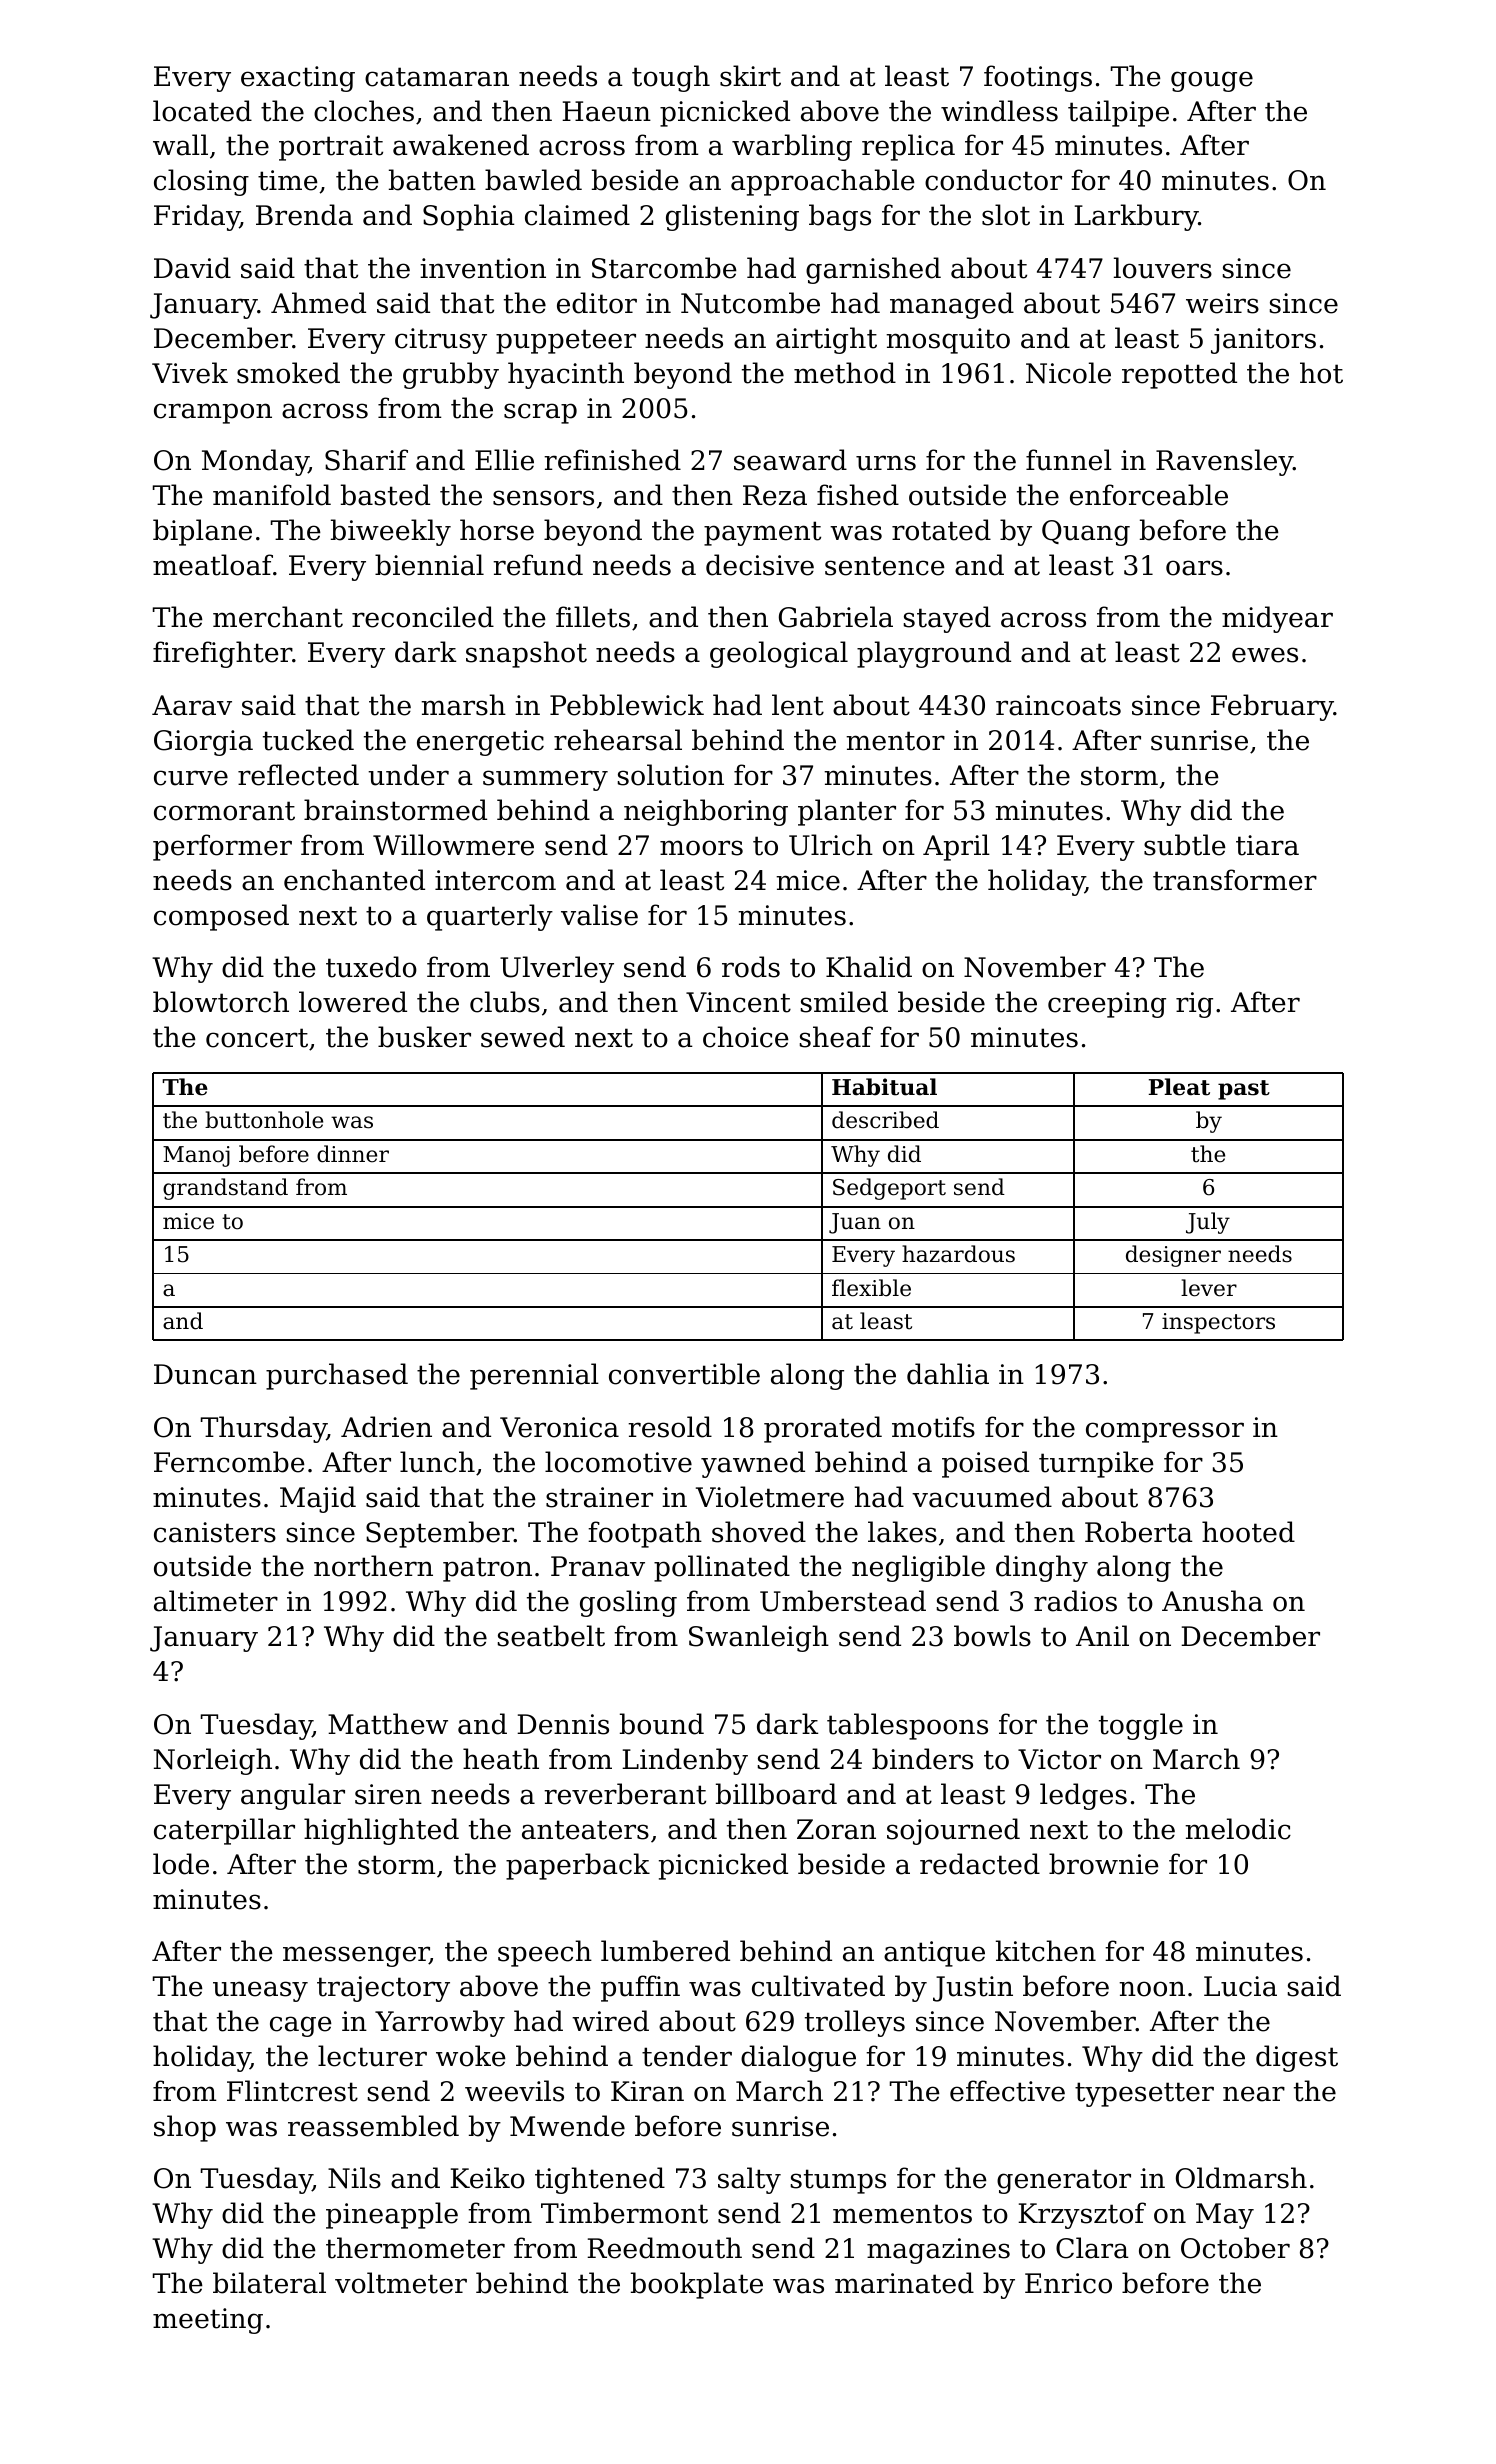  Describe the element at coordinates (664, 268) in the document. I see `Starcombe` at that location.
